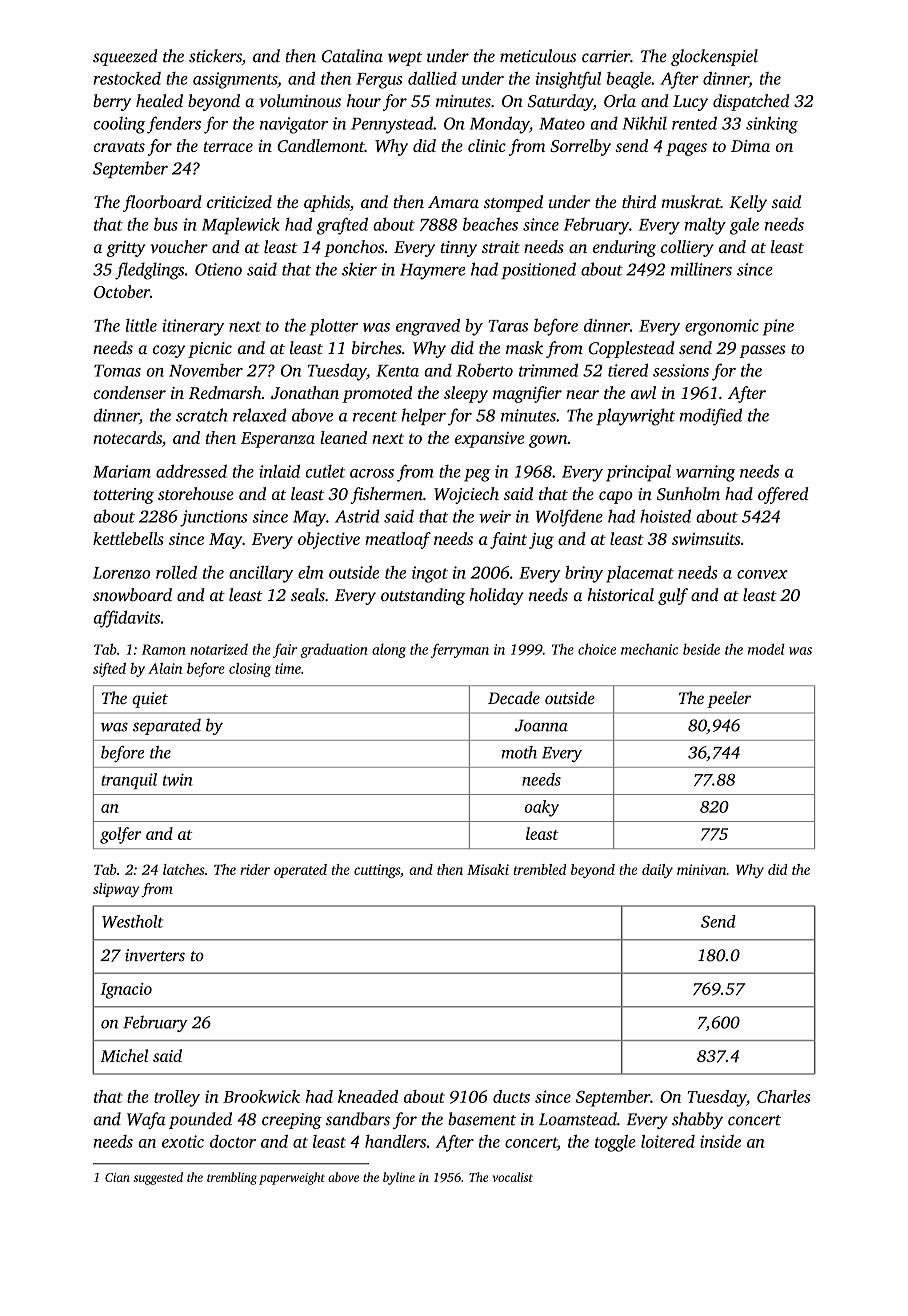  I want to click on fenders, so click(174, 125).
